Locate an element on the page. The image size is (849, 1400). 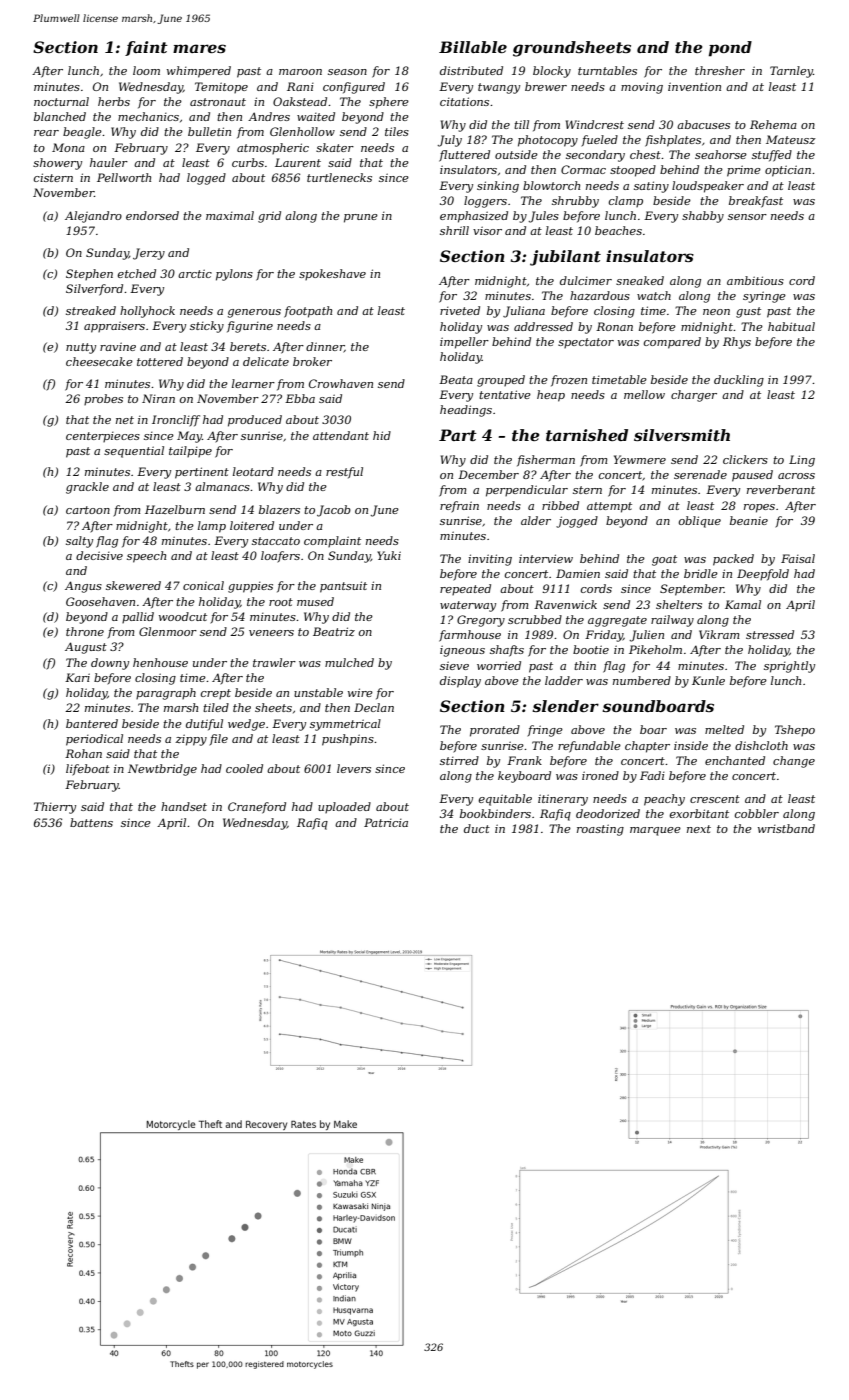
pond is located at coordinates (730, 49).
